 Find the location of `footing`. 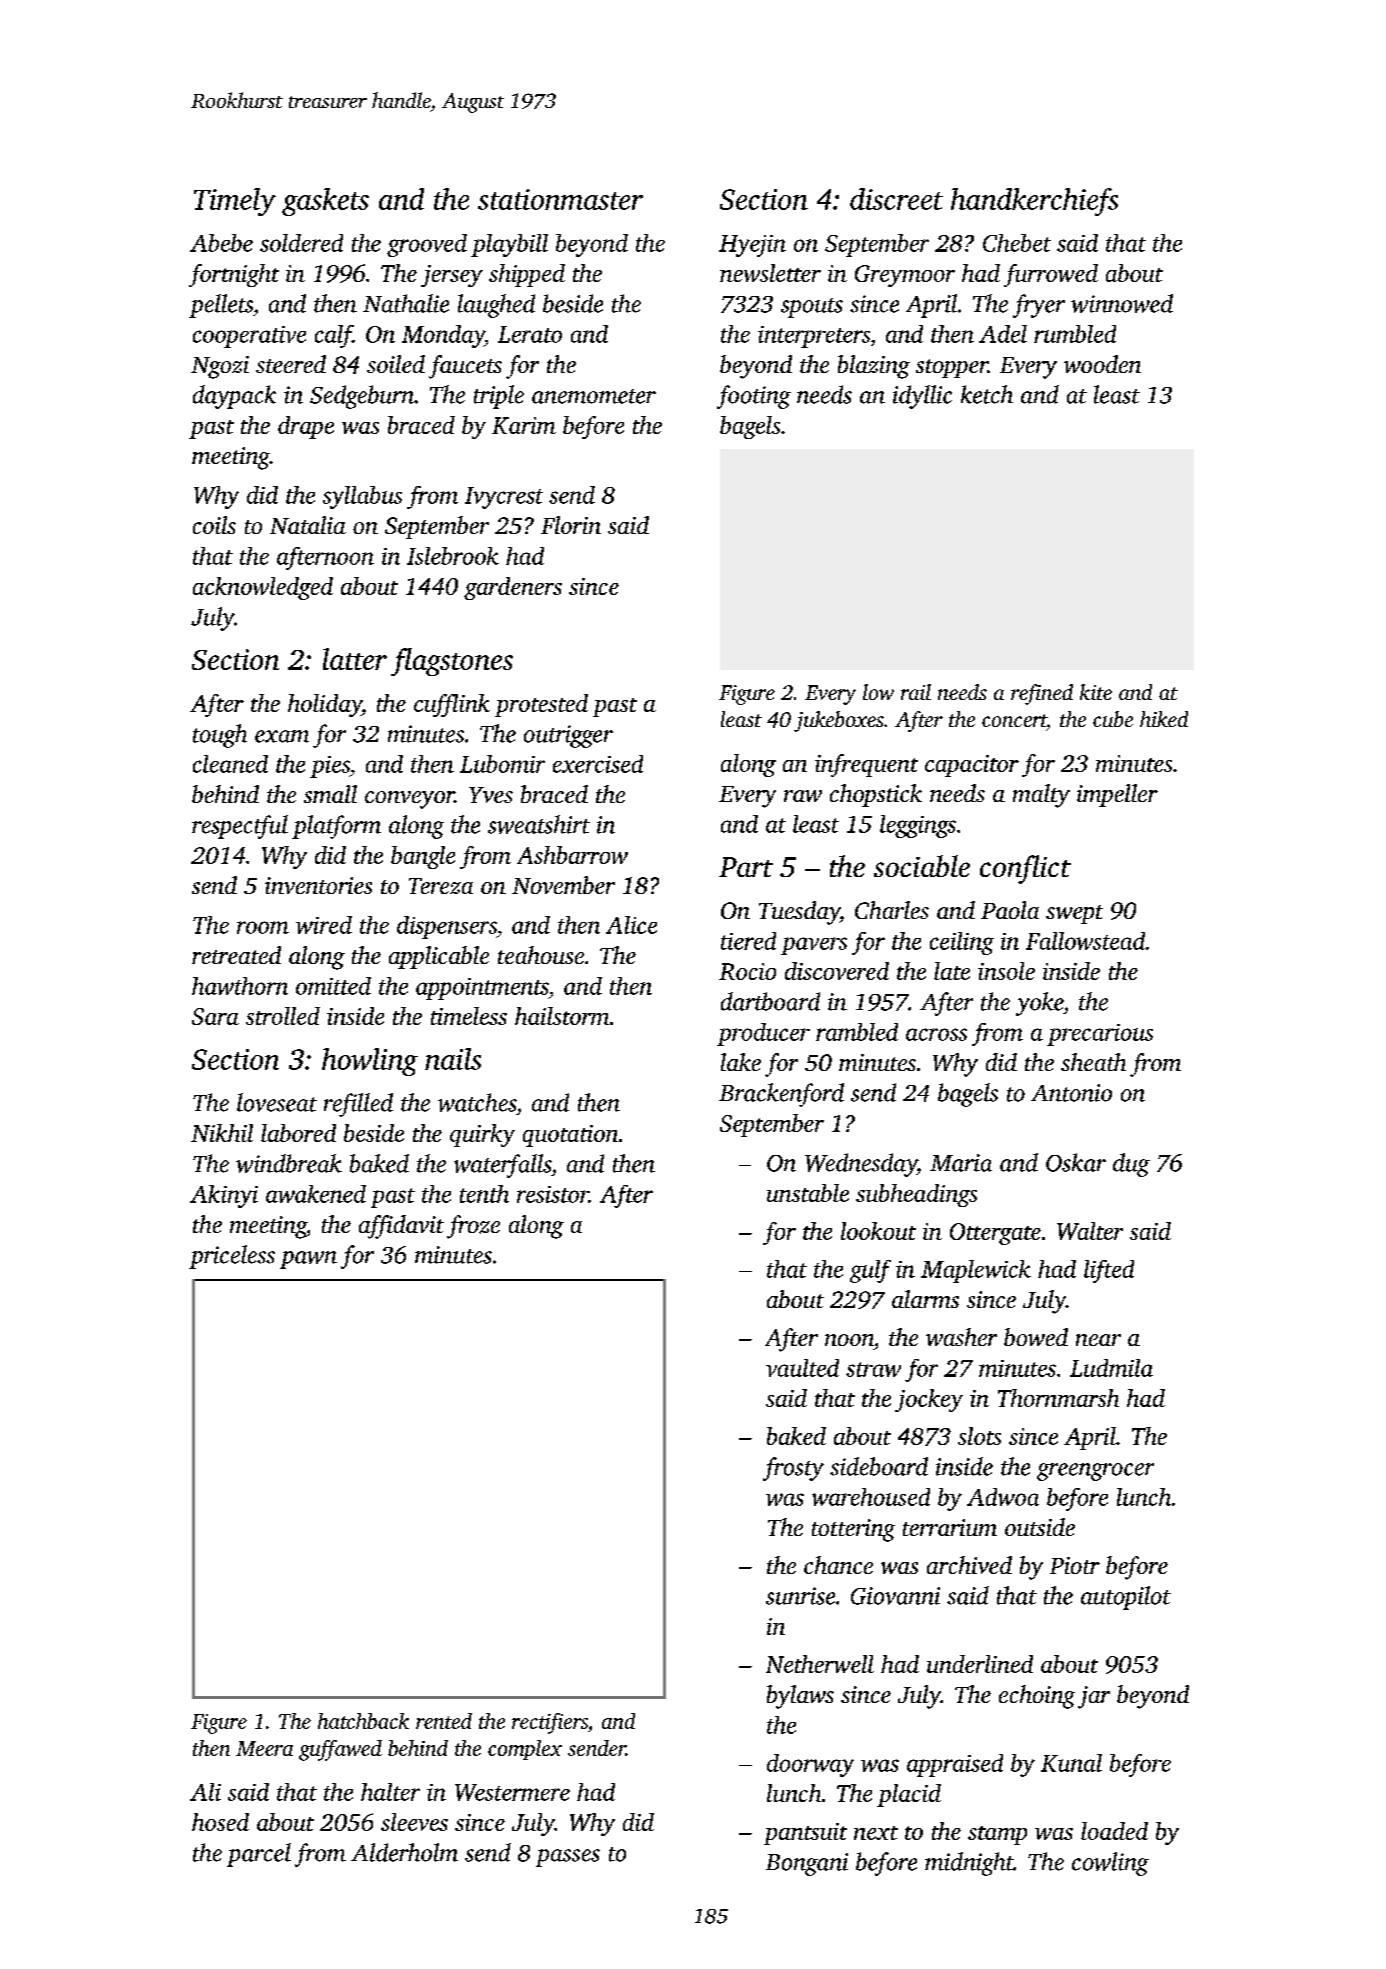

footing is located at coordinates (754, 397).
